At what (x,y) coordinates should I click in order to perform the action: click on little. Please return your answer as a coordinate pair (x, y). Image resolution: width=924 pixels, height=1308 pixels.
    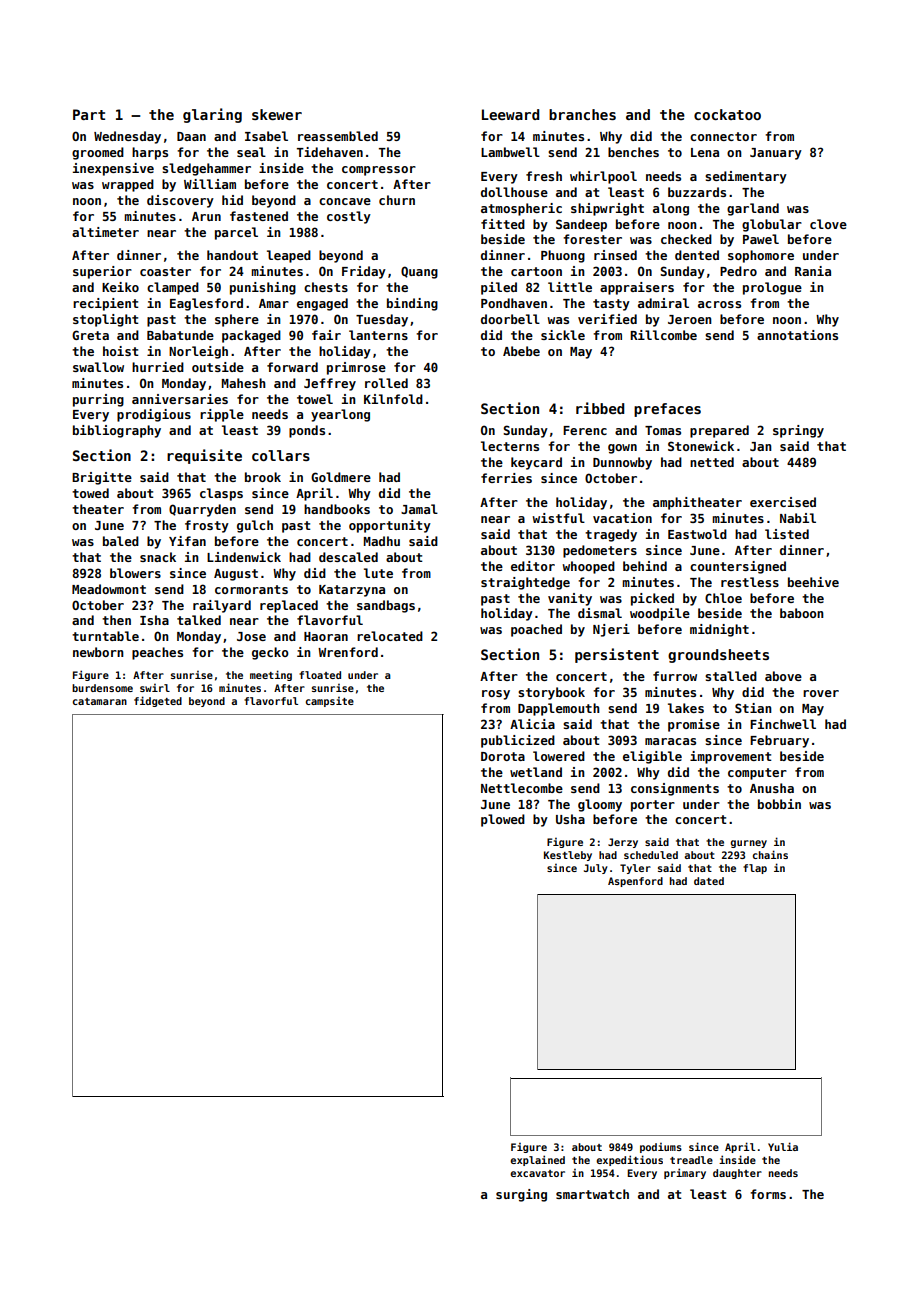
    Looking at the image, I should click on (570, 287).
